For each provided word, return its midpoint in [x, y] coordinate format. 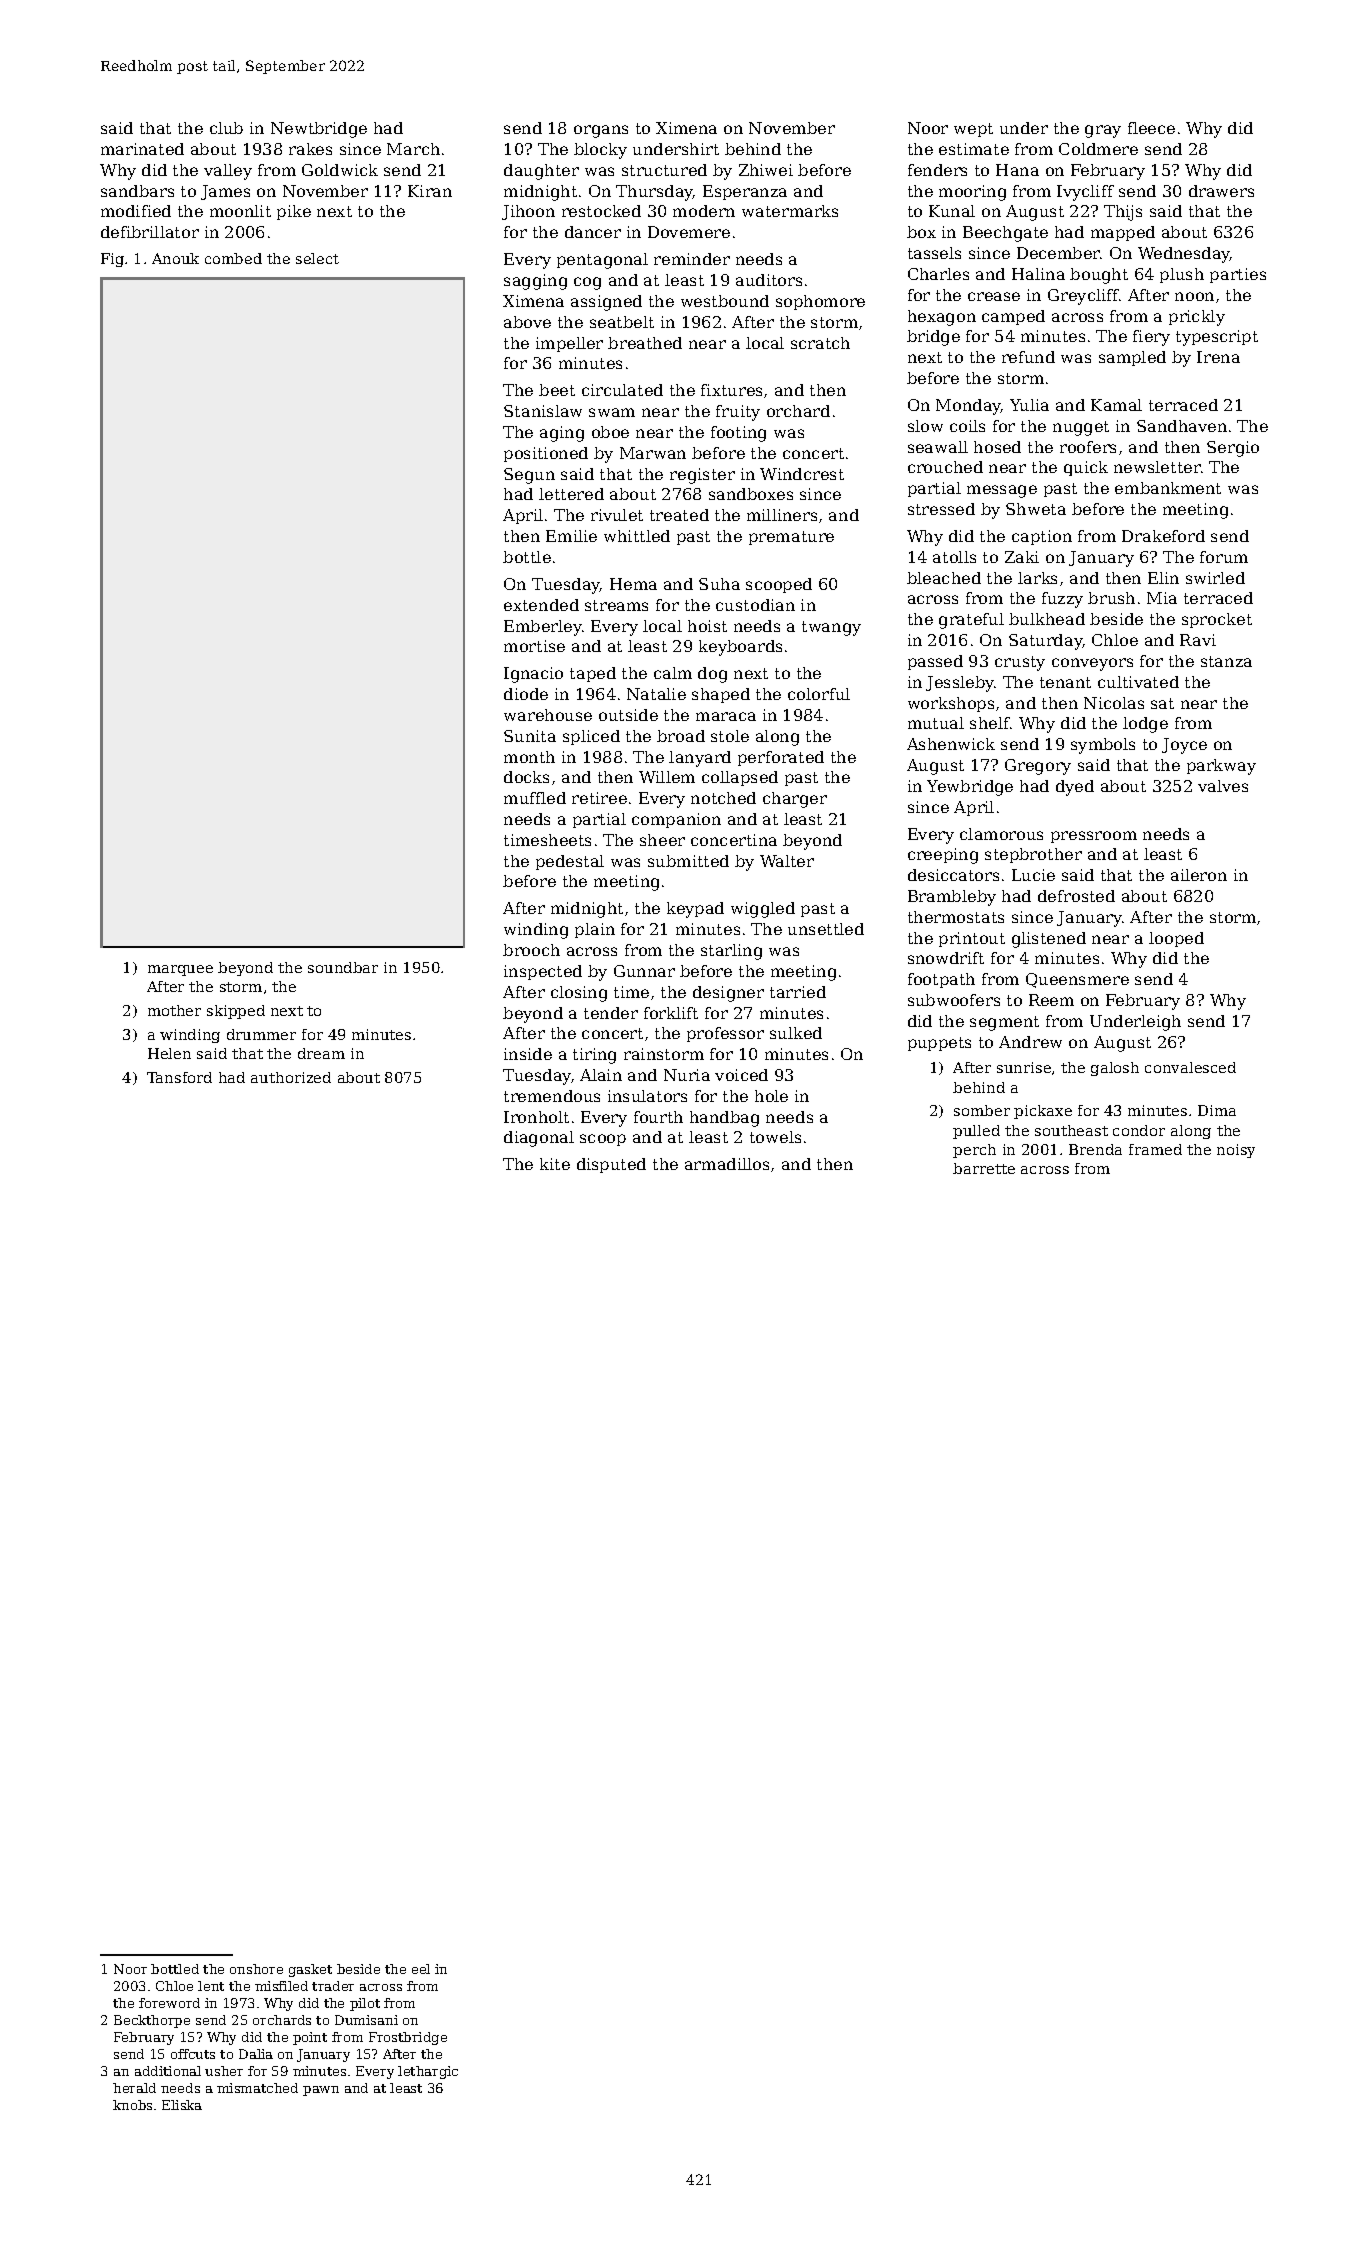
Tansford [179, 1077]
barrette [984, 1168]
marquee [180, 970]
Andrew [1030, 1042]
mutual [936, 723]
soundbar [343, 967]
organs [601, 131]
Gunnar [644, 971]
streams [616, 605]
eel [421, 1969]
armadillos [727, 1164]
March [413, 149]
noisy [1236, 1151]
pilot [365, 2004]
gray [1103, 131]
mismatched [257, 2088]
